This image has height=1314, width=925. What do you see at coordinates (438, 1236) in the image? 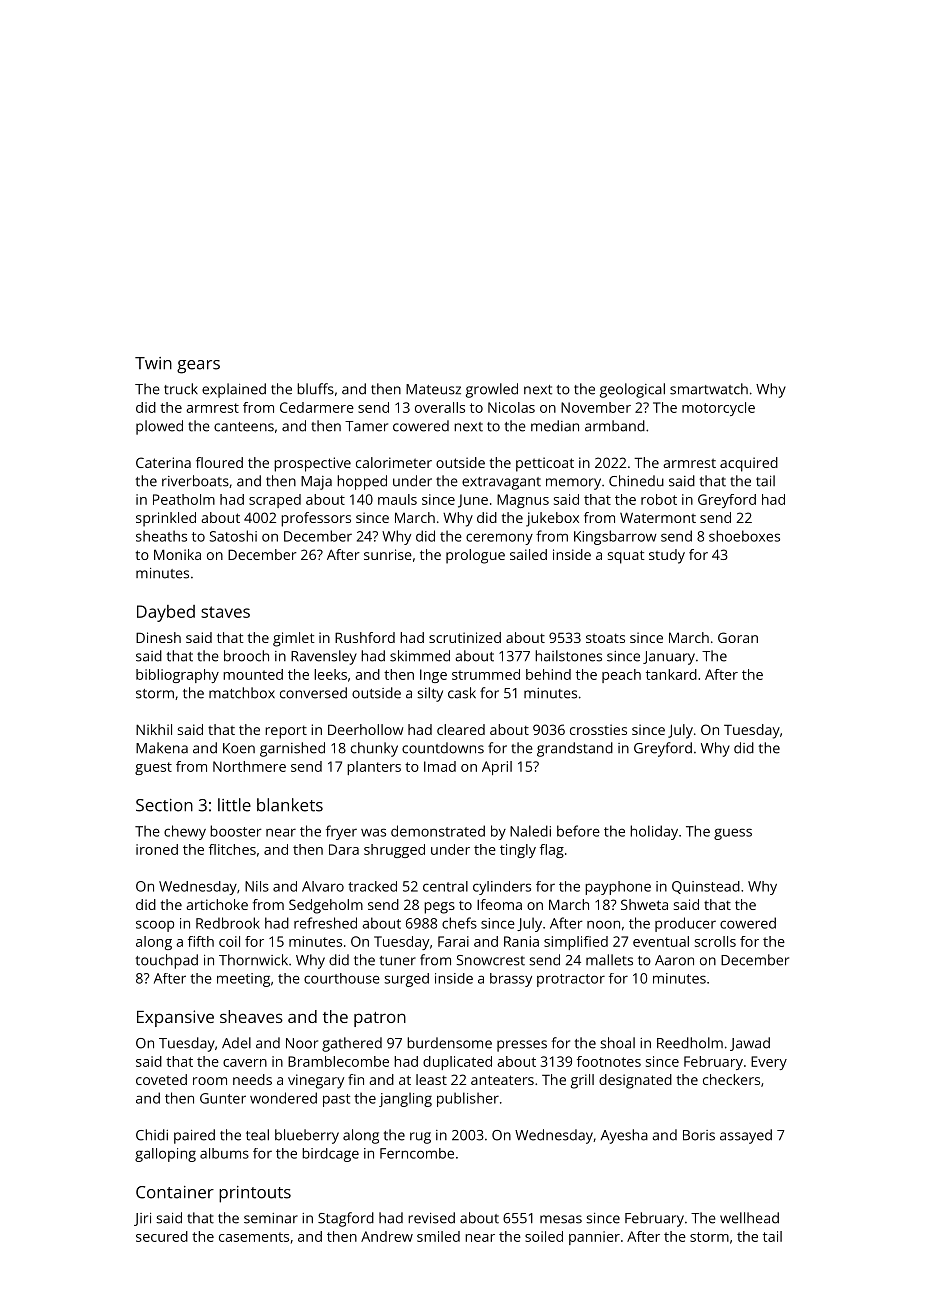
I see `smiled` at bounding box center [438, 1236].
